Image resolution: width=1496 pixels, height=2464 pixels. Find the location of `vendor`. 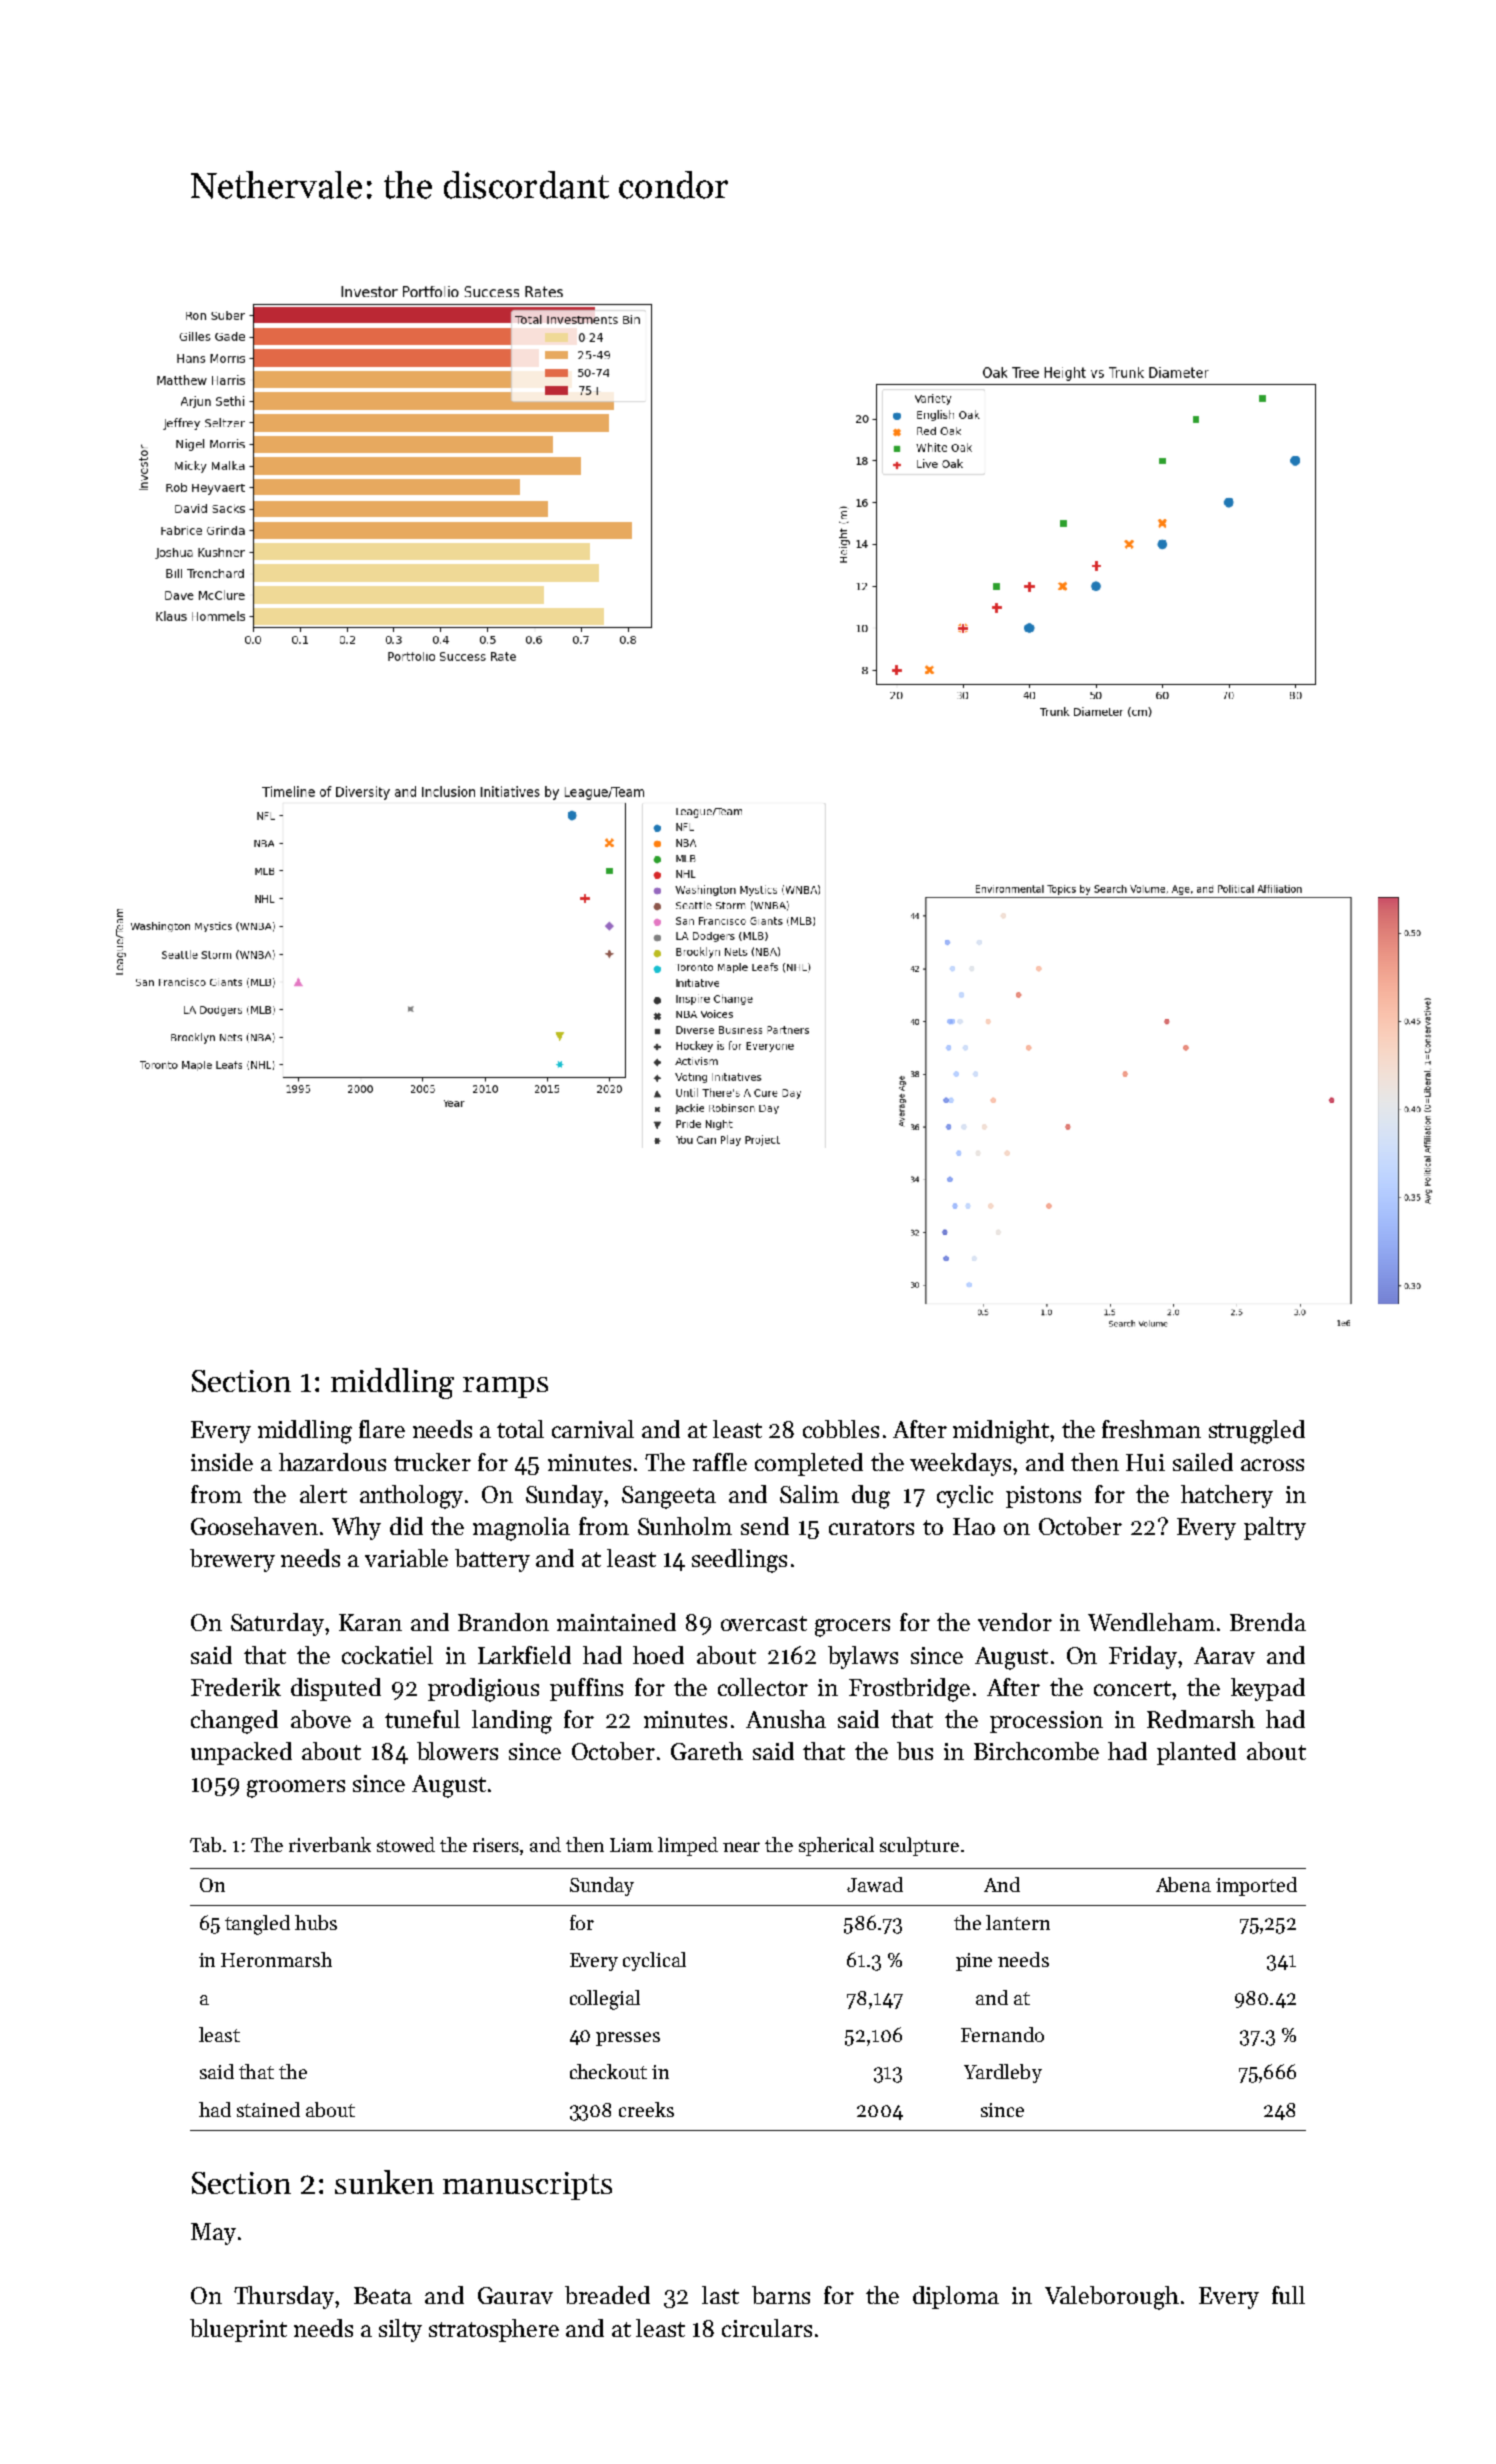

vendor is located at coordinates (1015, 1622).
